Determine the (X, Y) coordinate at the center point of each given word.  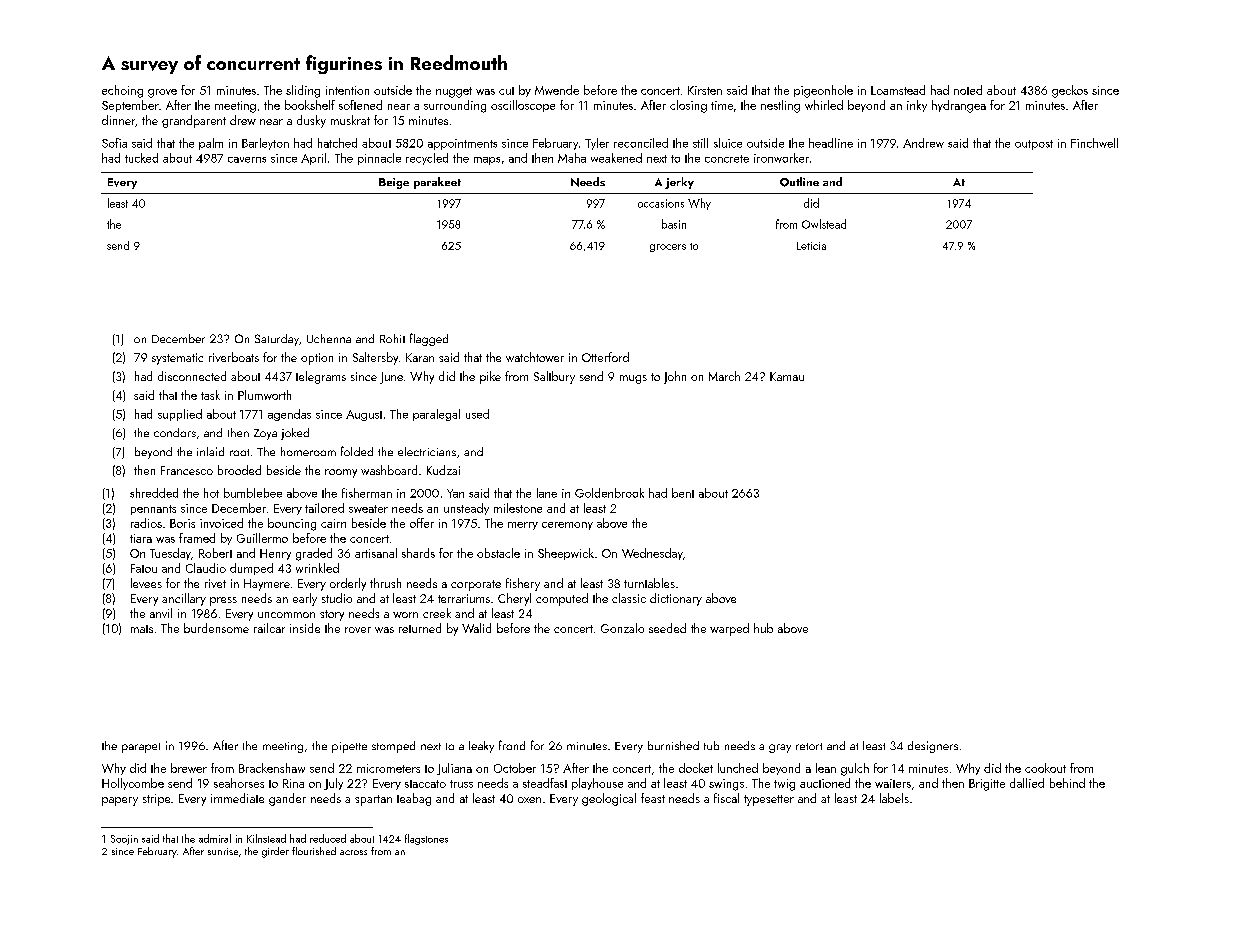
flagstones (426, 839)
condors (175, 432)
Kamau (787, 376)
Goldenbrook (609, 493)
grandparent (194, 121)
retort (809, 746)
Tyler (597, 144)
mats (142, 629)
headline (831, 143)
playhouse (597, 784)
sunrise (223, 851)
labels (894, 798)
